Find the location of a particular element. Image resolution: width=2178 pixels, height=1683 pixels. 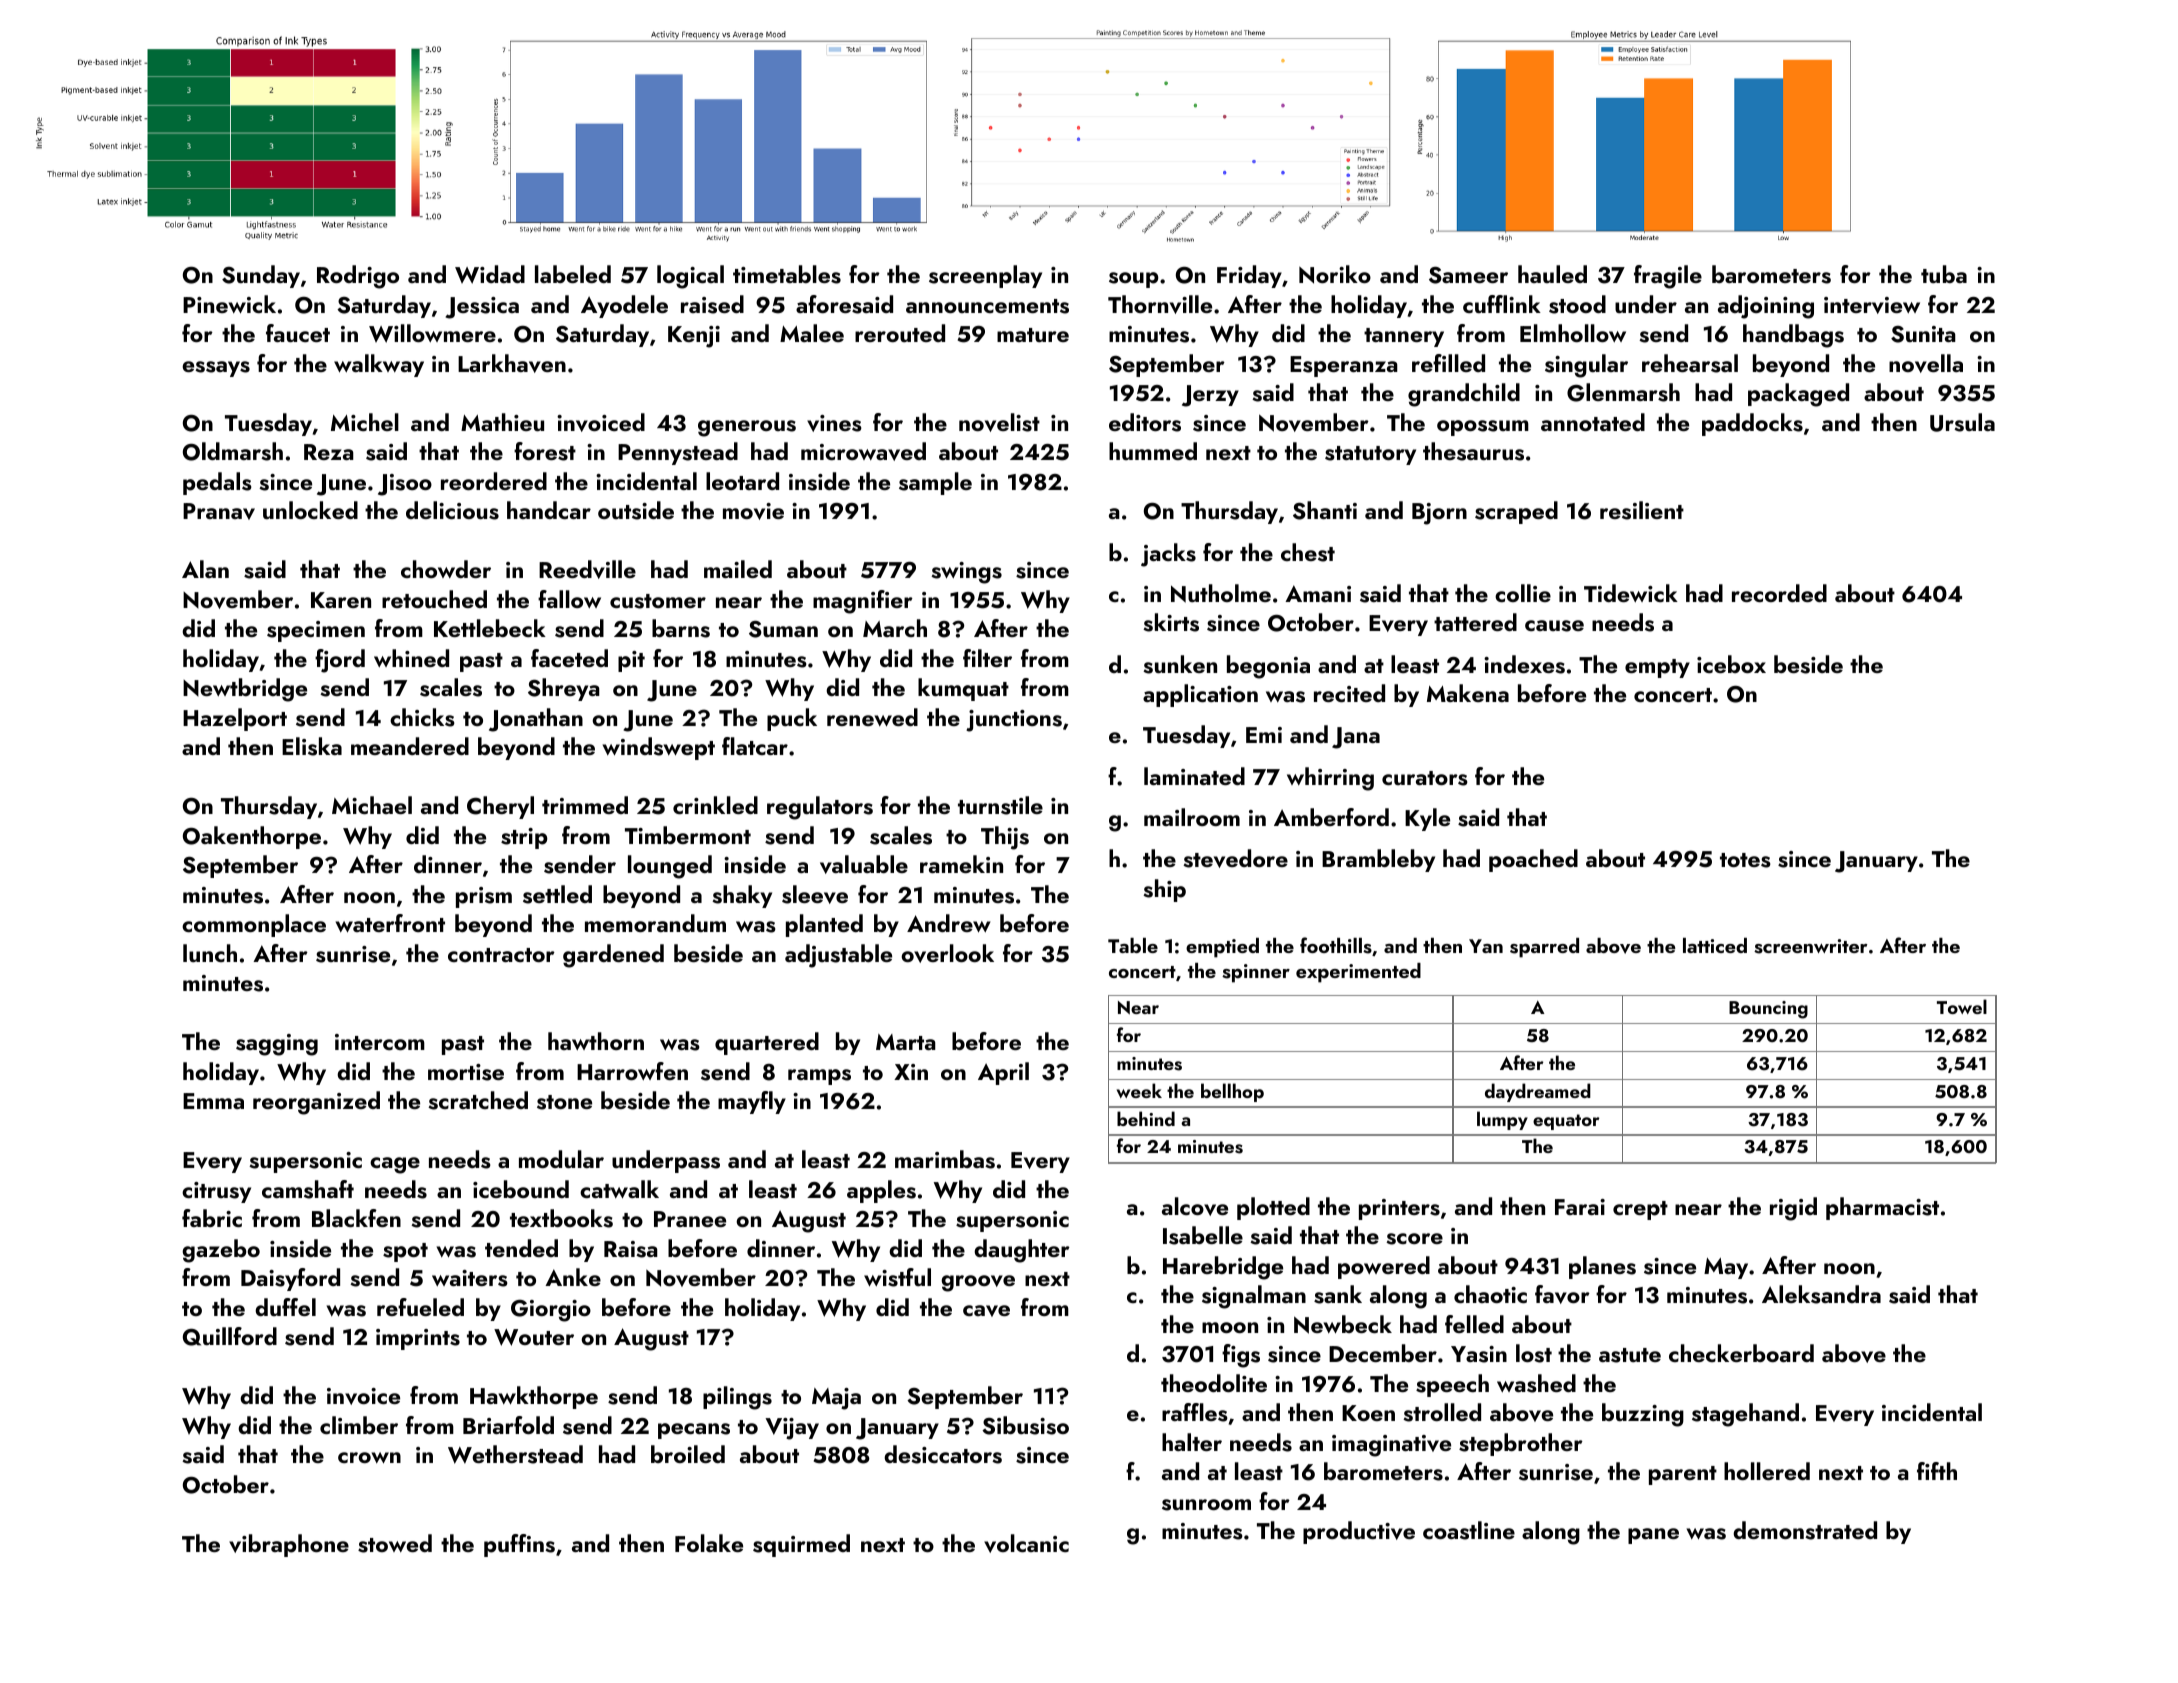

walkway is located at coordinates (379, 365).
